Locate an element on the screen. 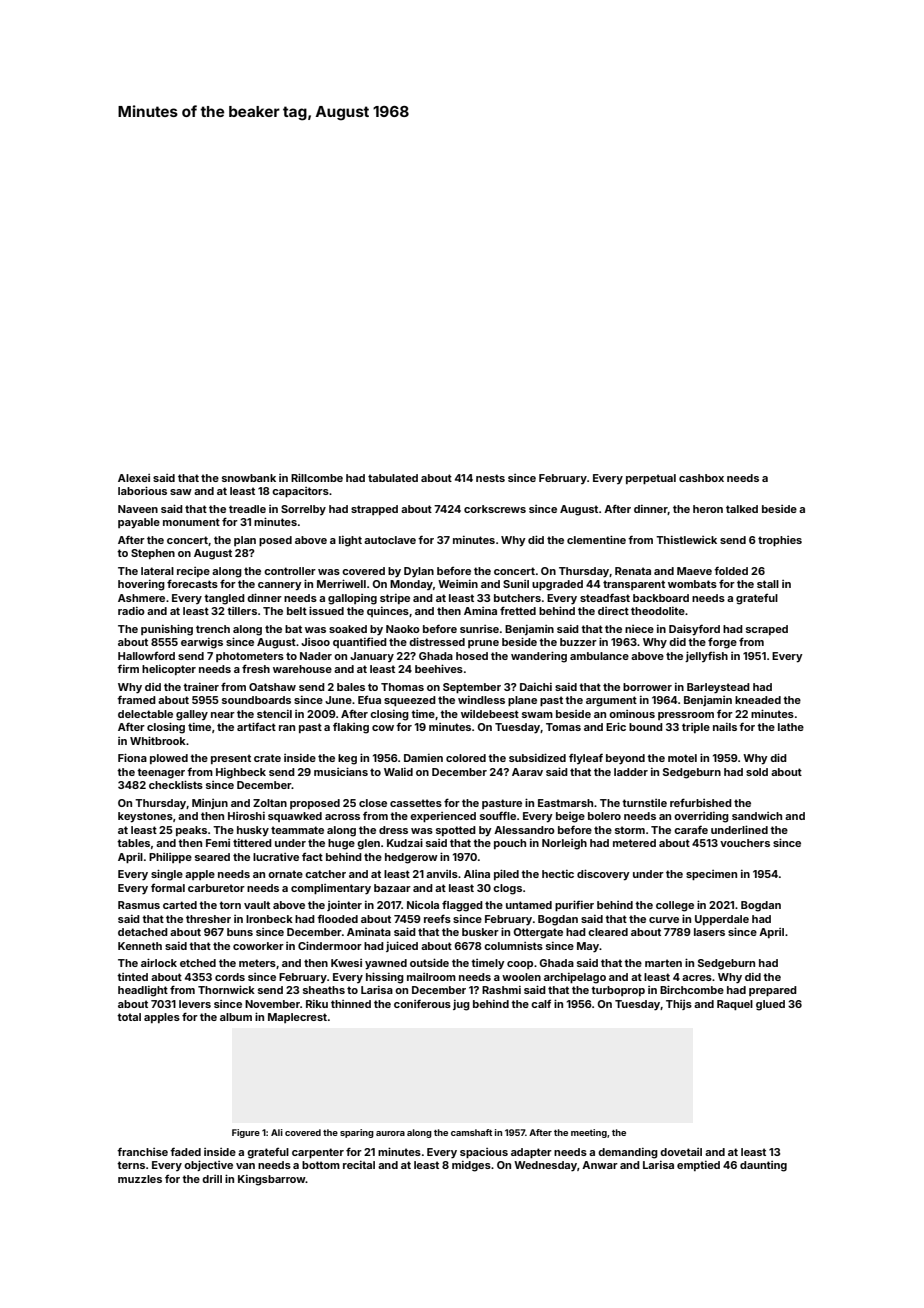 This screenshot has height=1308, width=924. tillers is located at coordinates (242, 611).
